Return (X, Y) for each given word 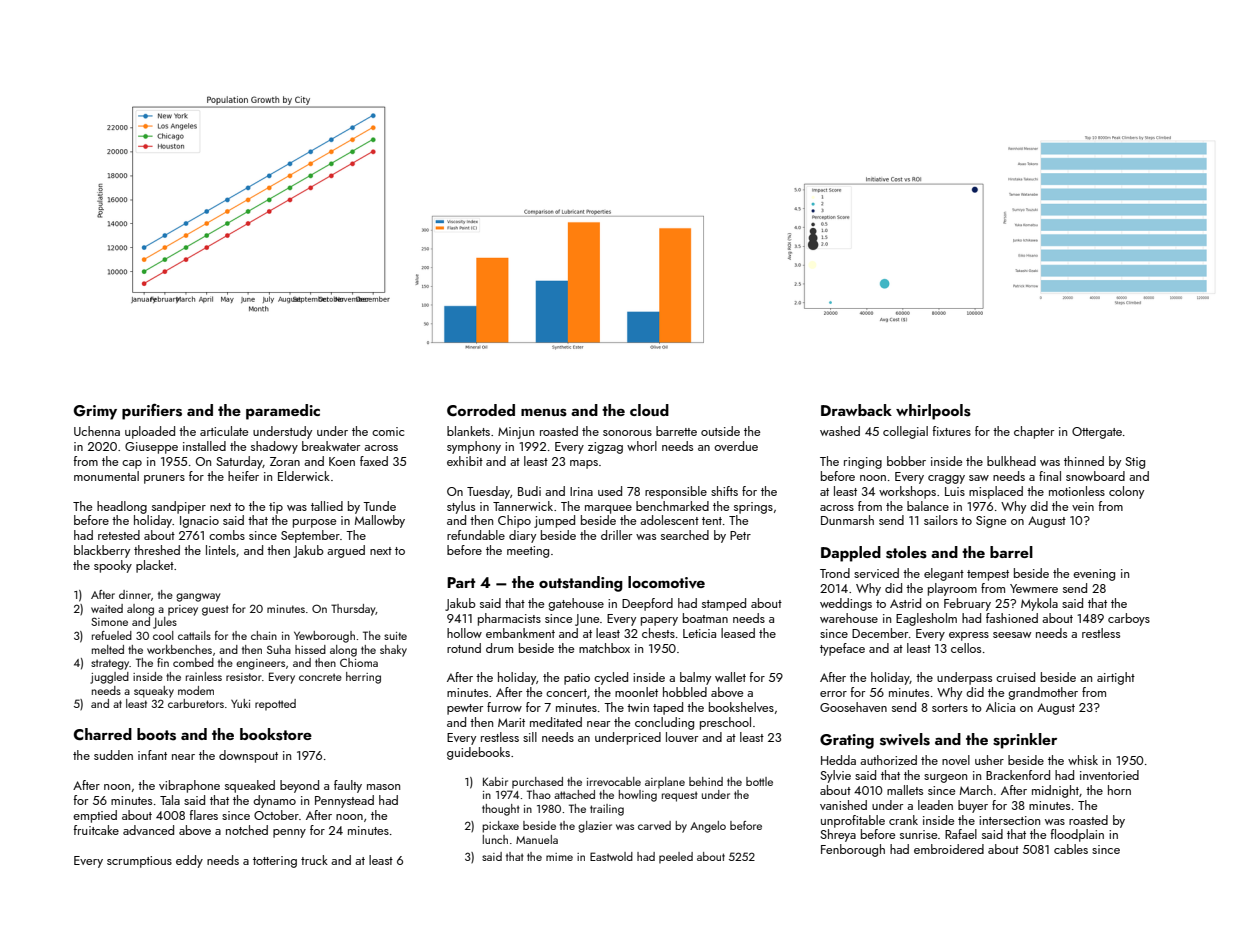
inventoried (1109, 775)
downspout (248, 756)
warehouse (849, 618)
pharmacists (509, 619)
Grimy (95, 412)
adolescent (669, 520)
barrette (676, 431)
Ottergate (1097, 433)
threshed (157, 550)
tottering (275, 862)
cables (1071, 849)
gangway (198, 597)
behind (706, 781)
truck (314, 860)
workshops (907, 492)
